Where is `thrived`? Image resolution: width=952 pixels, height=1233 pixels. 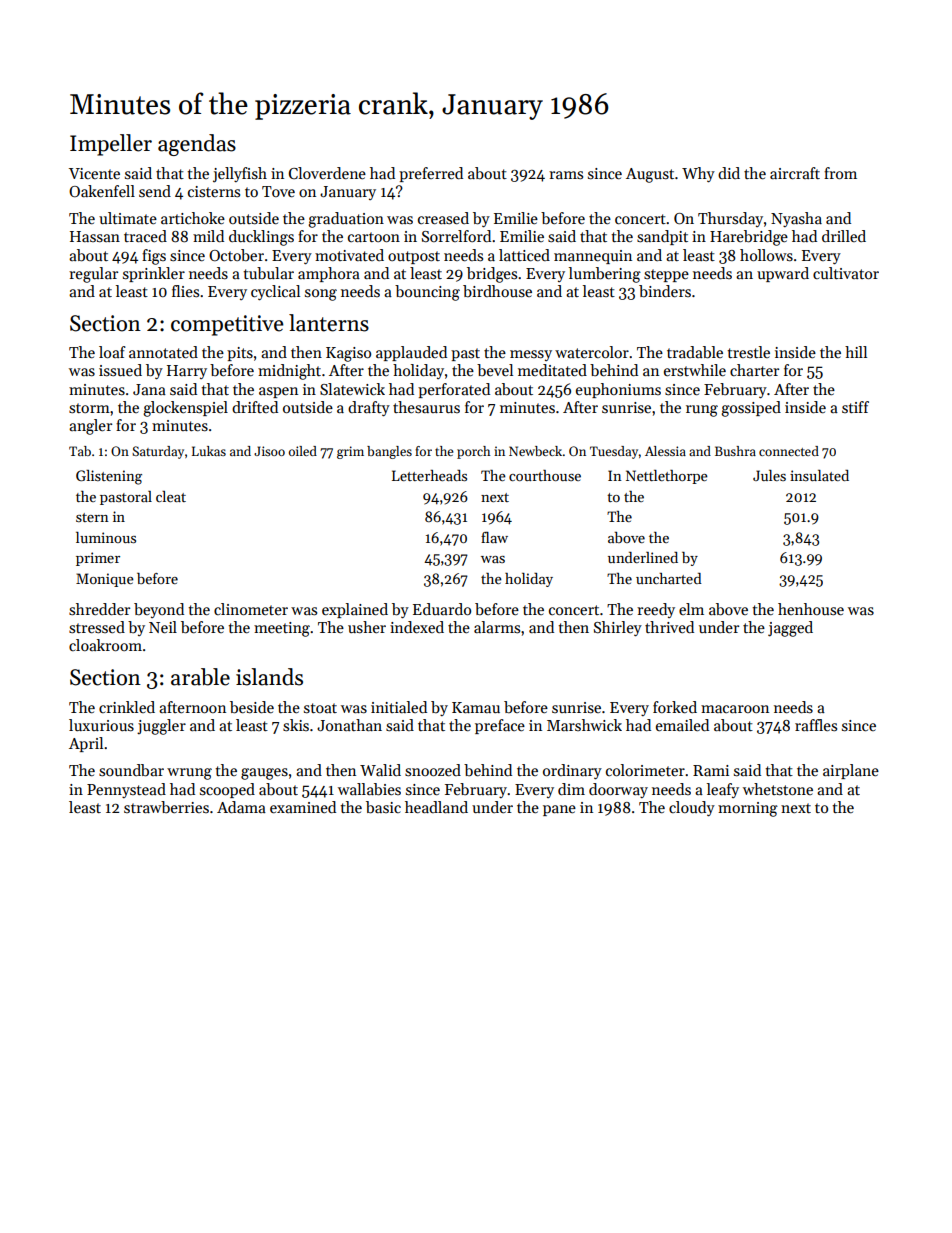
thrived is located at coordinates (669, 627).
